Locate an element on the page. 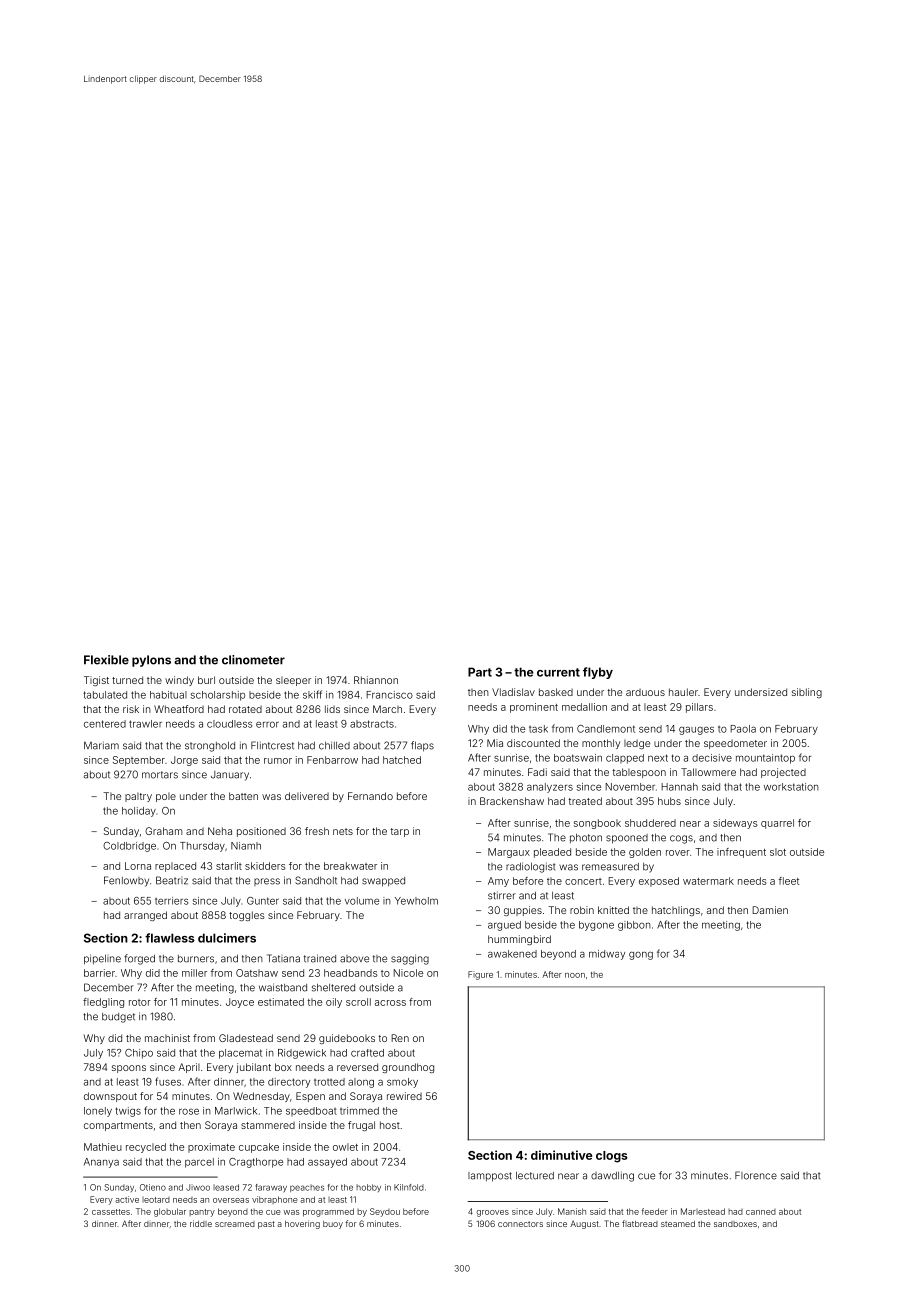  noon is located at coordinates (575, 975).
